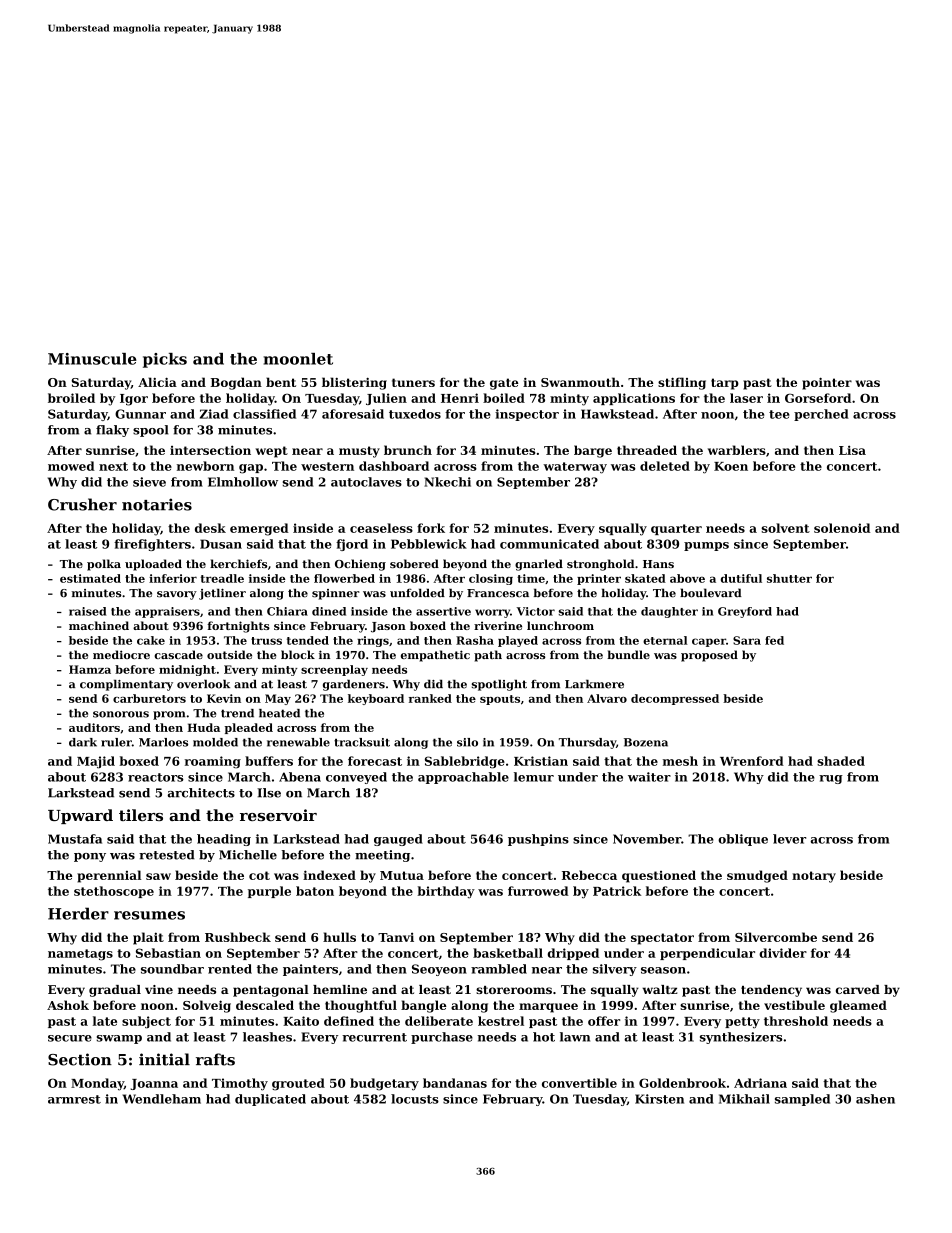  I want to click on Michelle, so click(248, 855).
